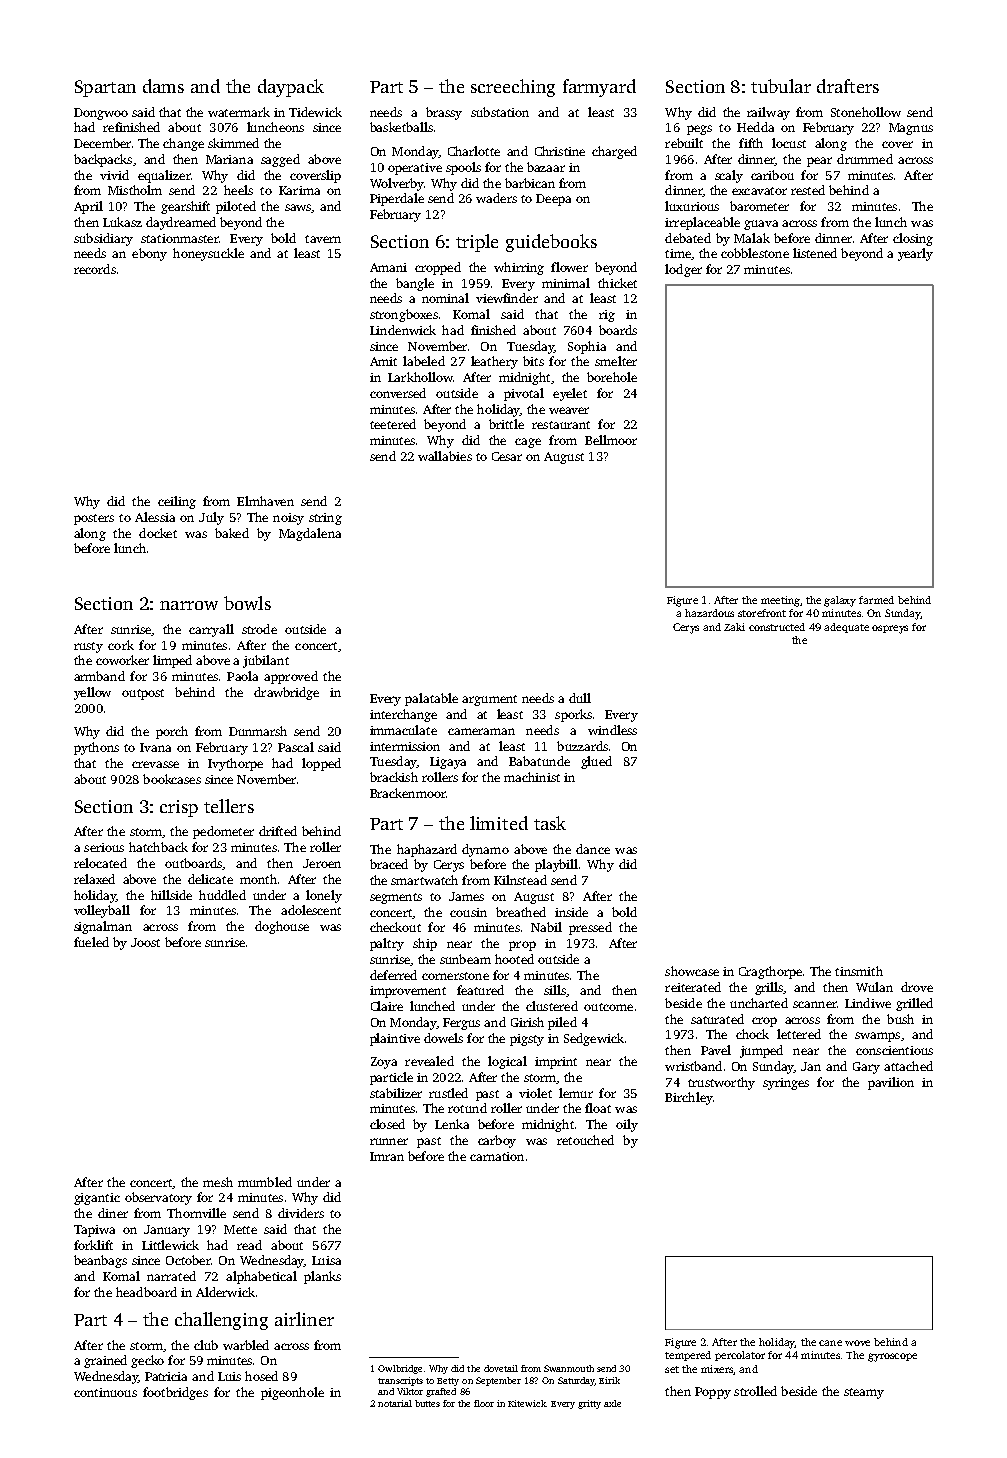 This screenshot has width=1007, height=1458. I want to click on noisy, so click(288, 519).
